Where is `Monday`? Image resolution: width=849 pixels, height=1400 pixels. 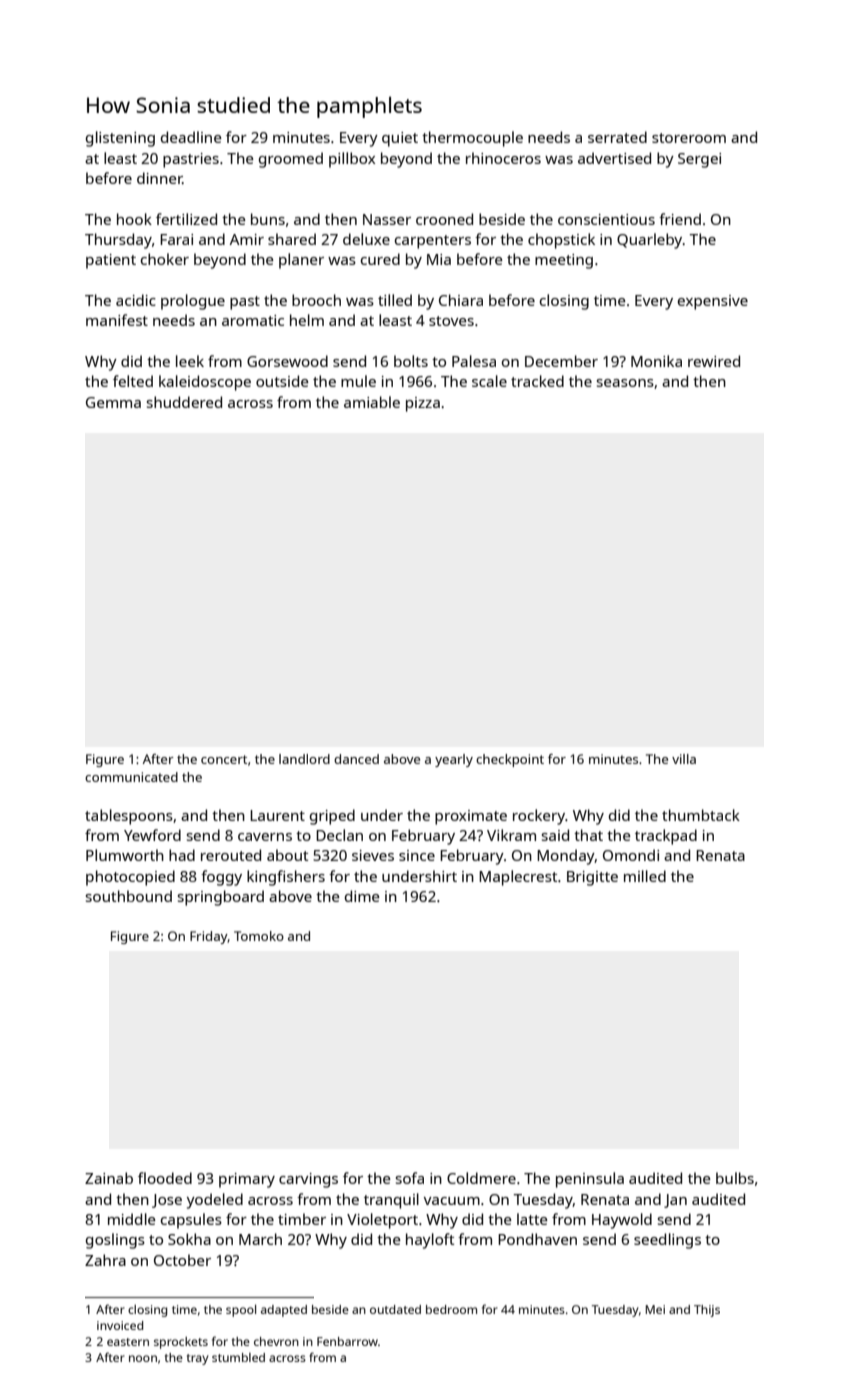
Monday is located at coordinates (566, 857).
